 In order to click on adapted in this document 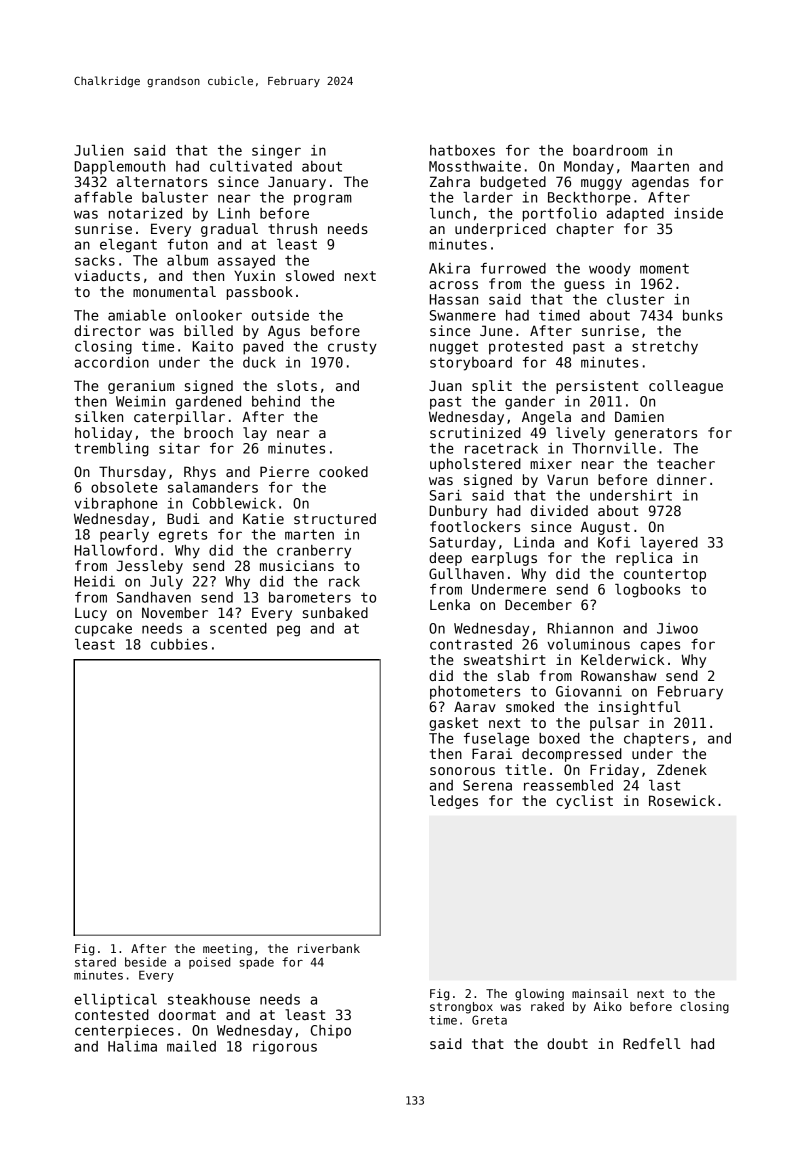, I will do `click(635, 215)`.
